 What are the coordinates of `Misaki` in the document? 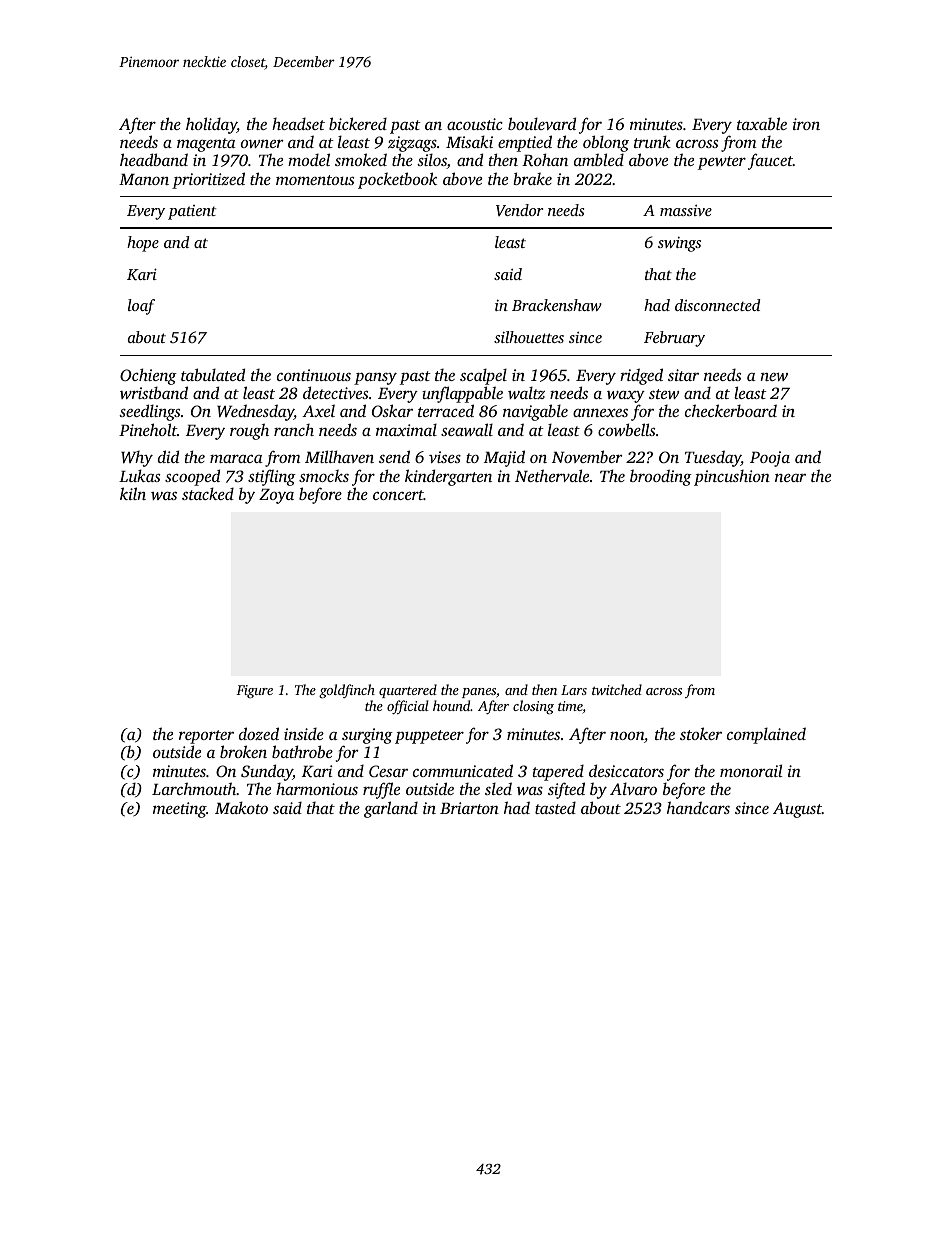 It's located at (469, 141).
